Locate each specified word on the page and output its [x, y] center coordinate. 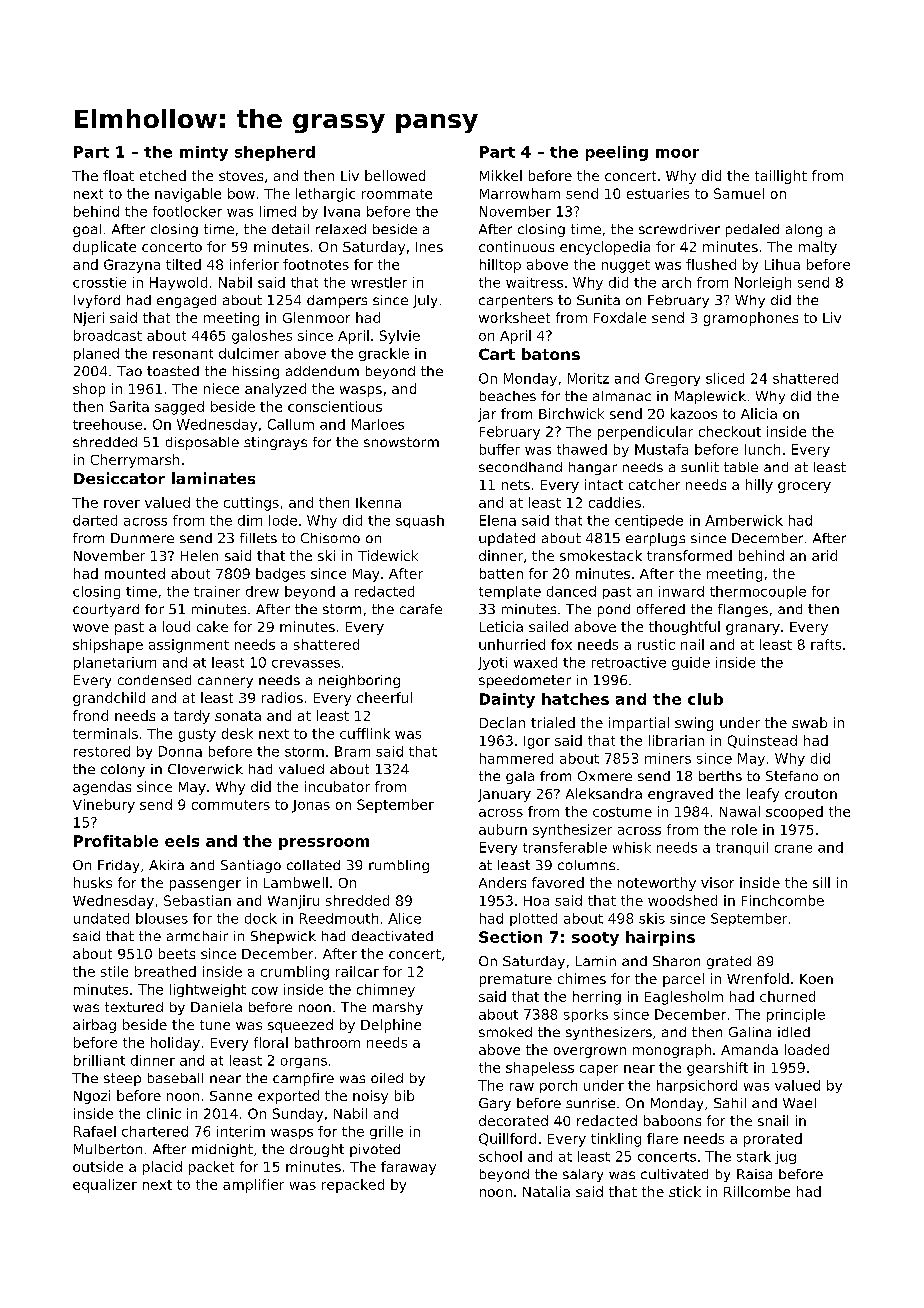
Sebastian [197, 900]
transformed [689, 555]
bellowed [395, 175]
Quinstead [762, 741]
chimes [582, 978]
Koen [816, 979]
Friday [118, 866]
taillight [781, 177]
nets [516, 485]
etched [163, 175]
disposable [202, 443]
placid [162, 1168]
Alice [404, 918]
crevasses [306, 664]
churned [787, 996]
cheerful [384, 697]
